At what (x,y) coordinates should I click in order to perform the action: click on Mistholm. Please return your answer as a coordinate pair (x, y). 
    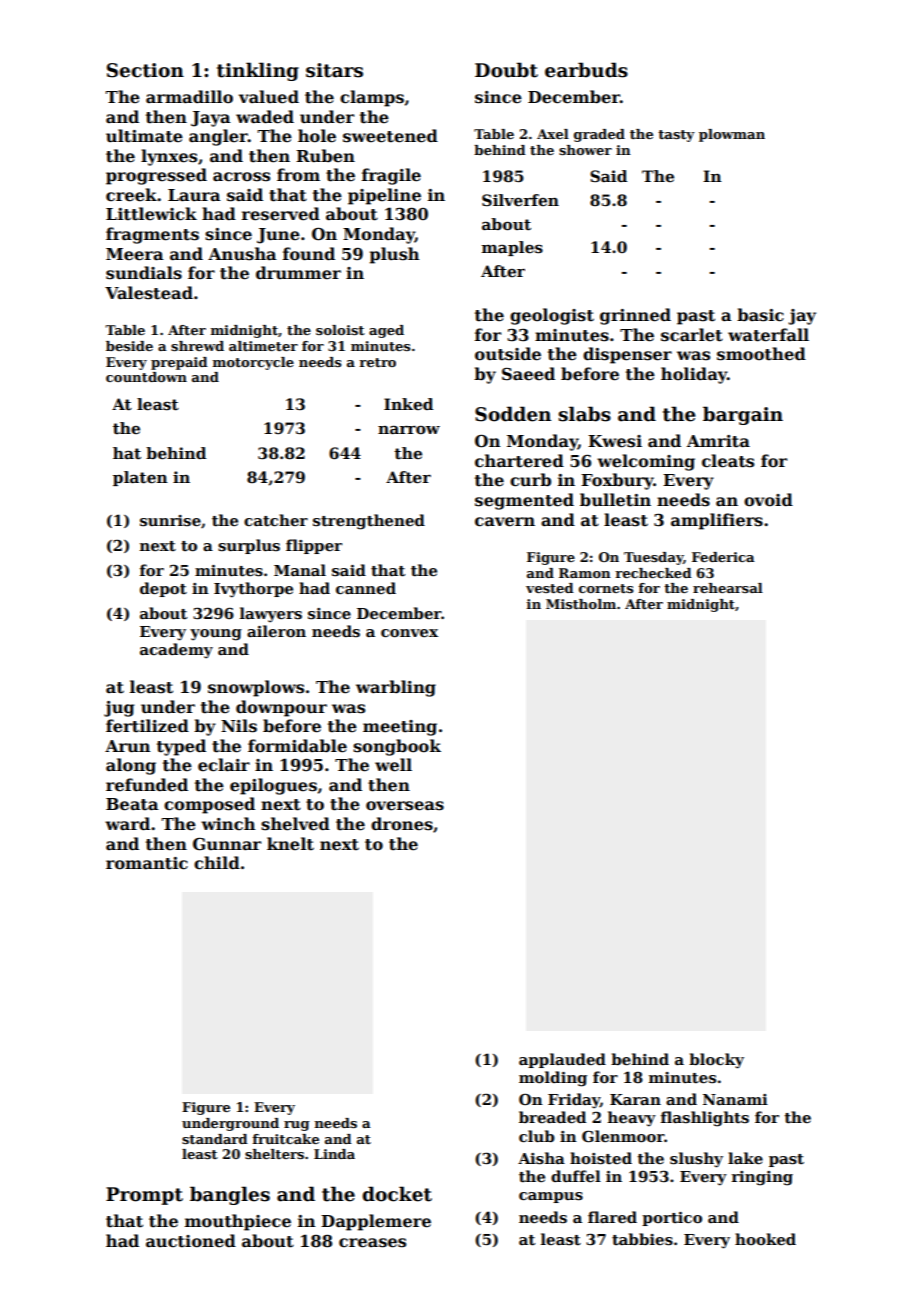
    Looking at the image, I should click on (581, 604).
